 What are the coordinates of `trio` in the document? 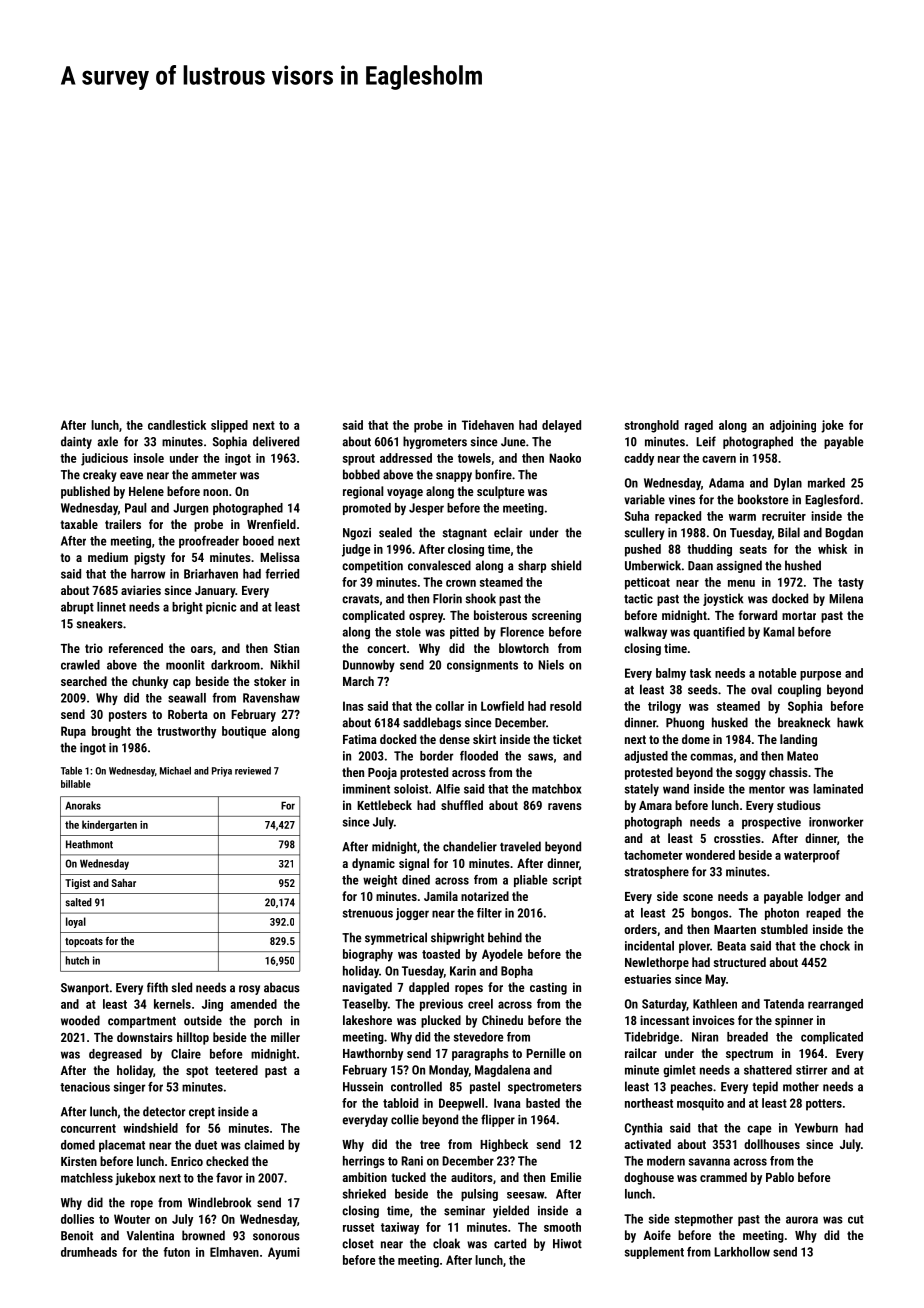 It's located at (94, 648).
